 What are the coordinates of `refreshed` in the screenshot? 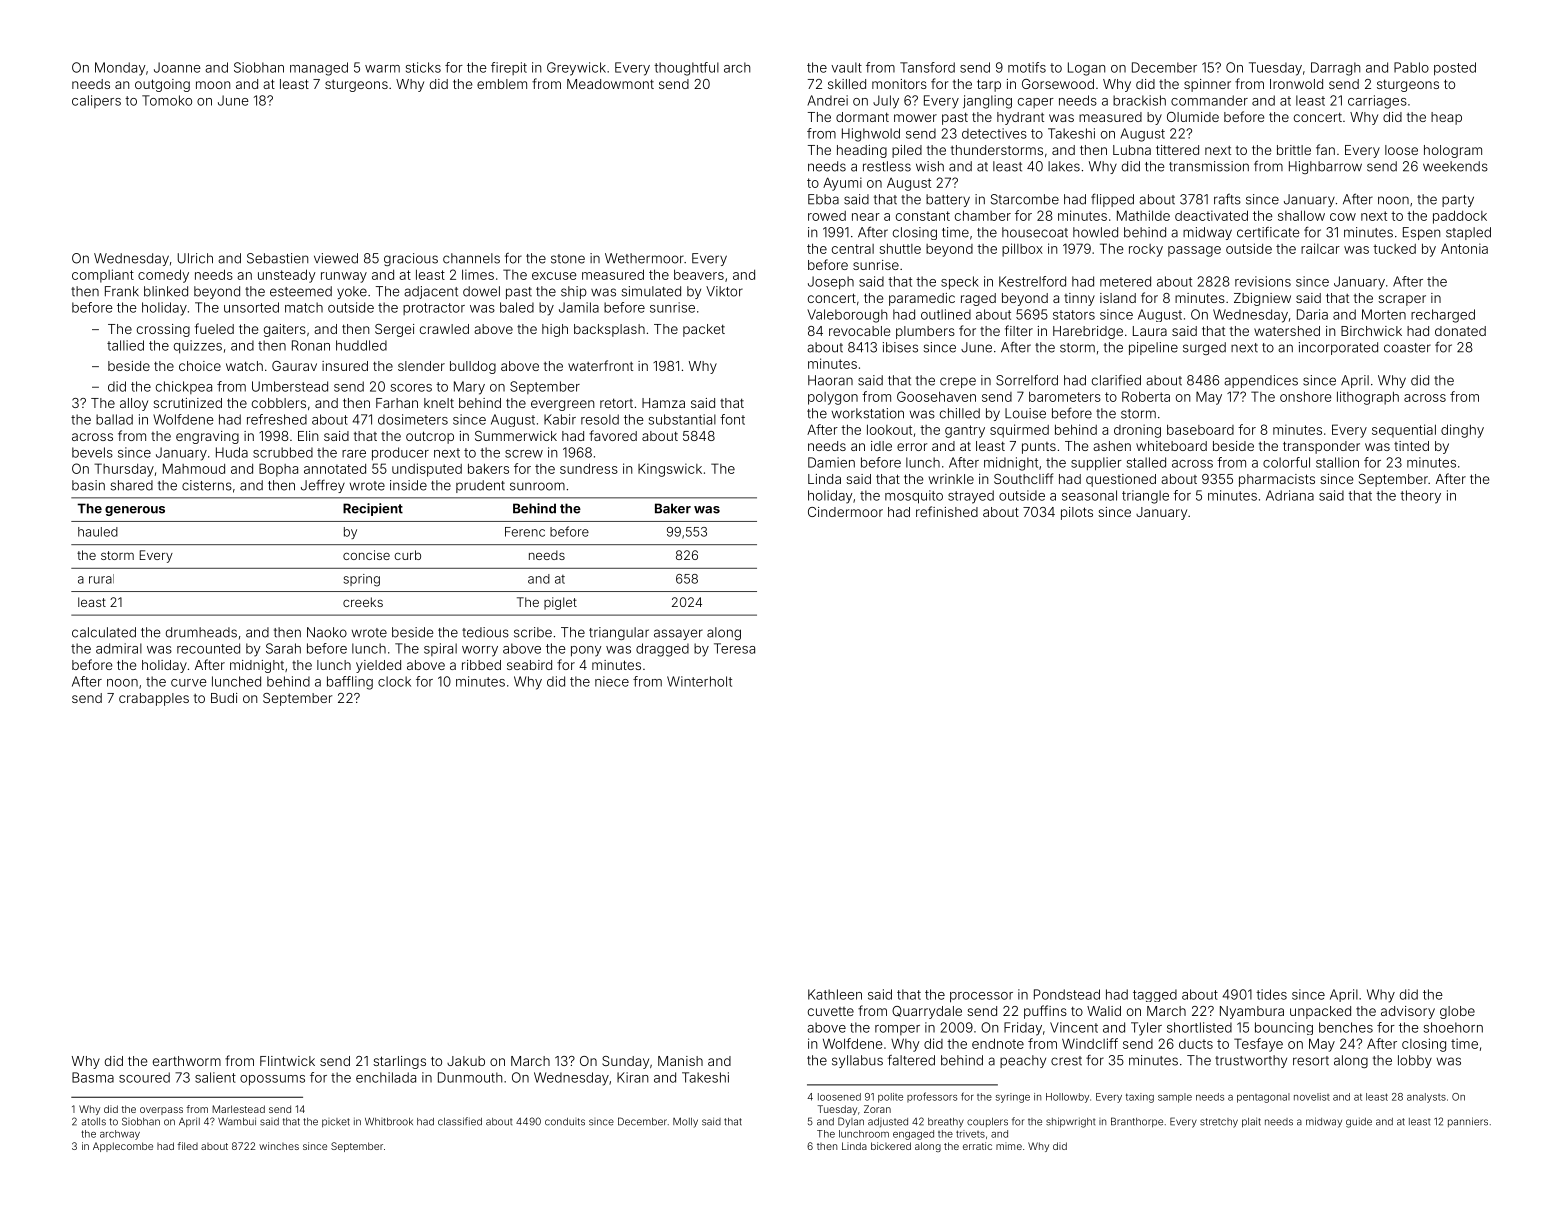 It's located at (277, 419).
